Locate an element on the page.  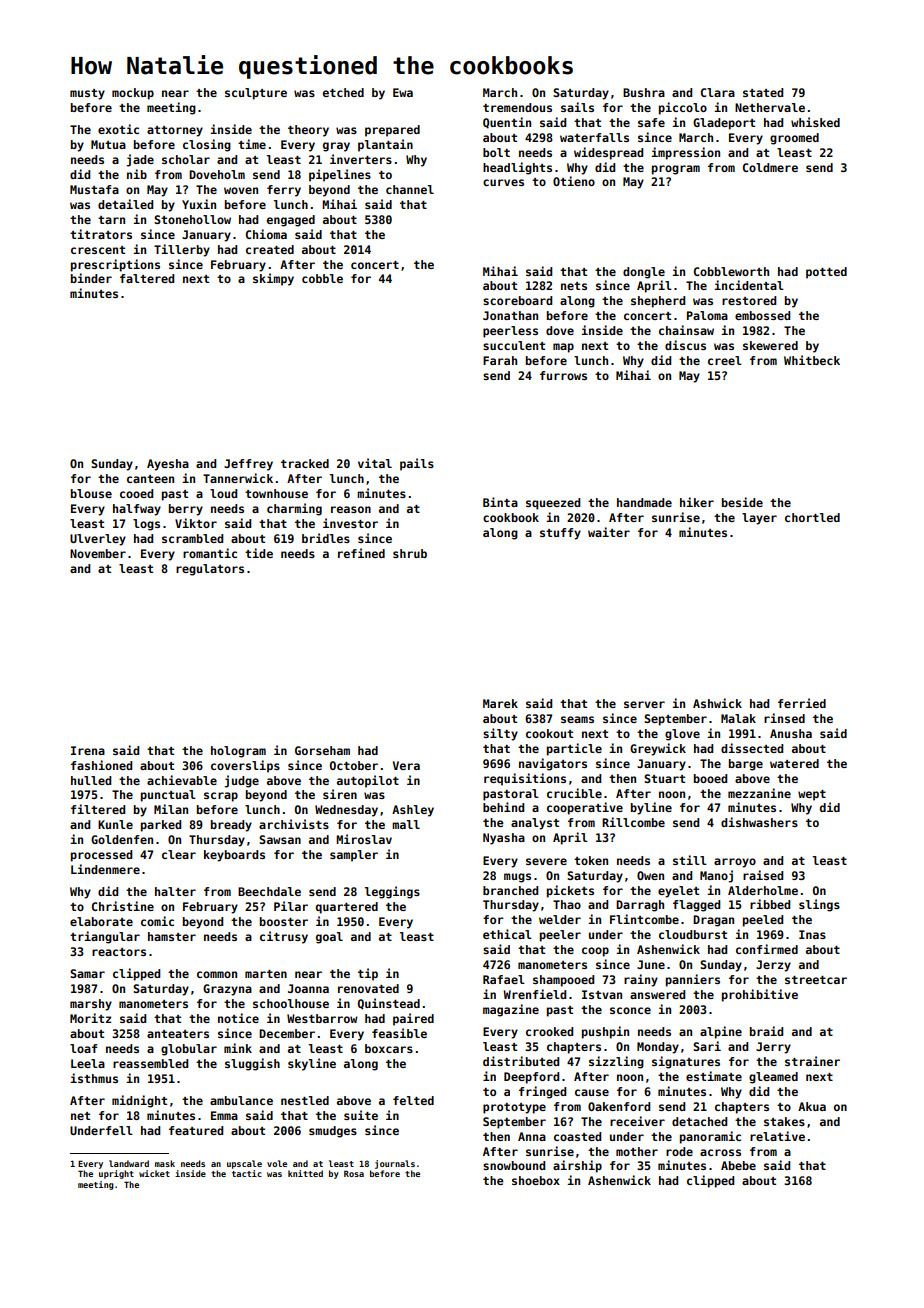
Emma is located at coordinates (224, 1115).
